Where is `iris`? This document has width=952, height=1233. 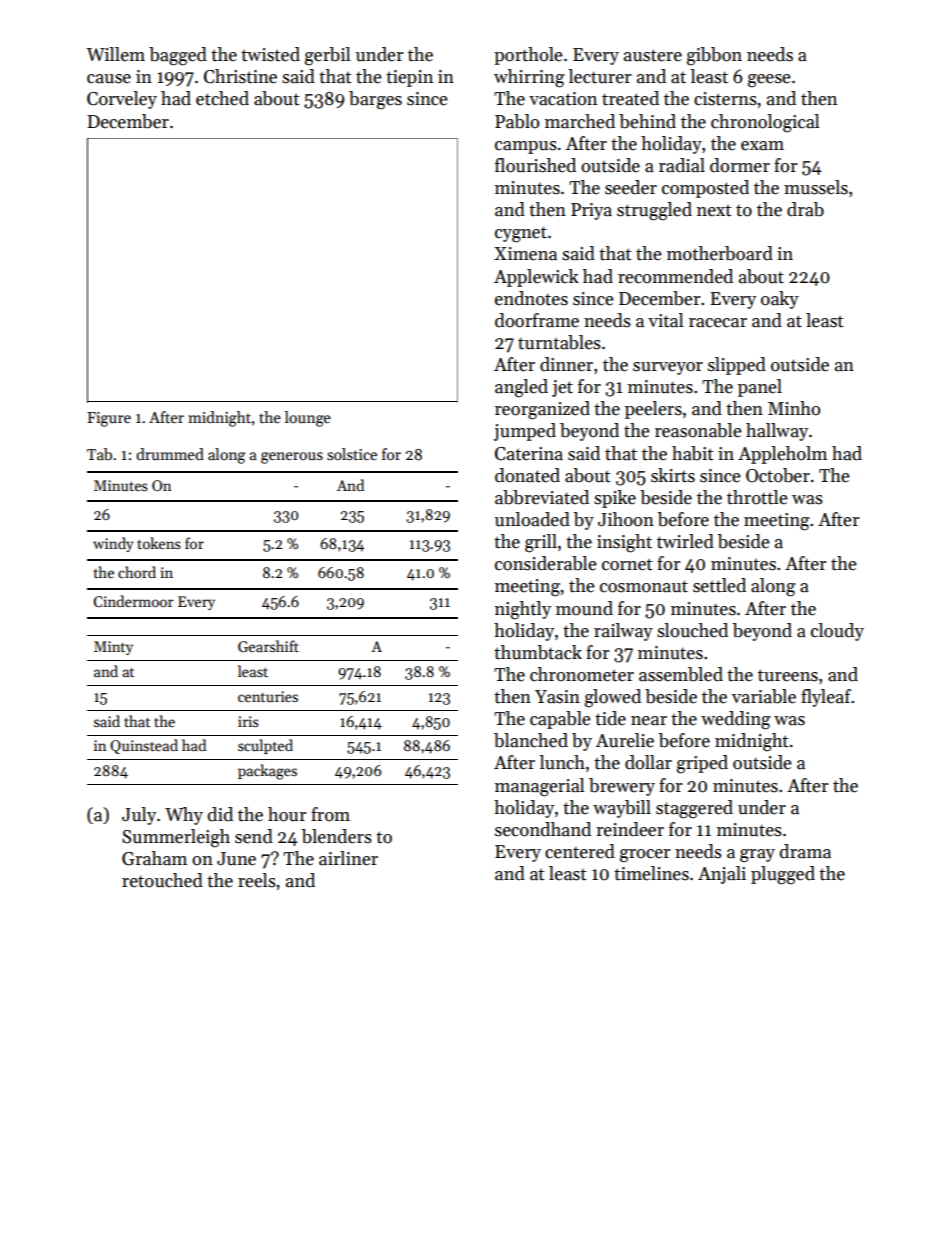 iris is located at coordinates (248, 721).
